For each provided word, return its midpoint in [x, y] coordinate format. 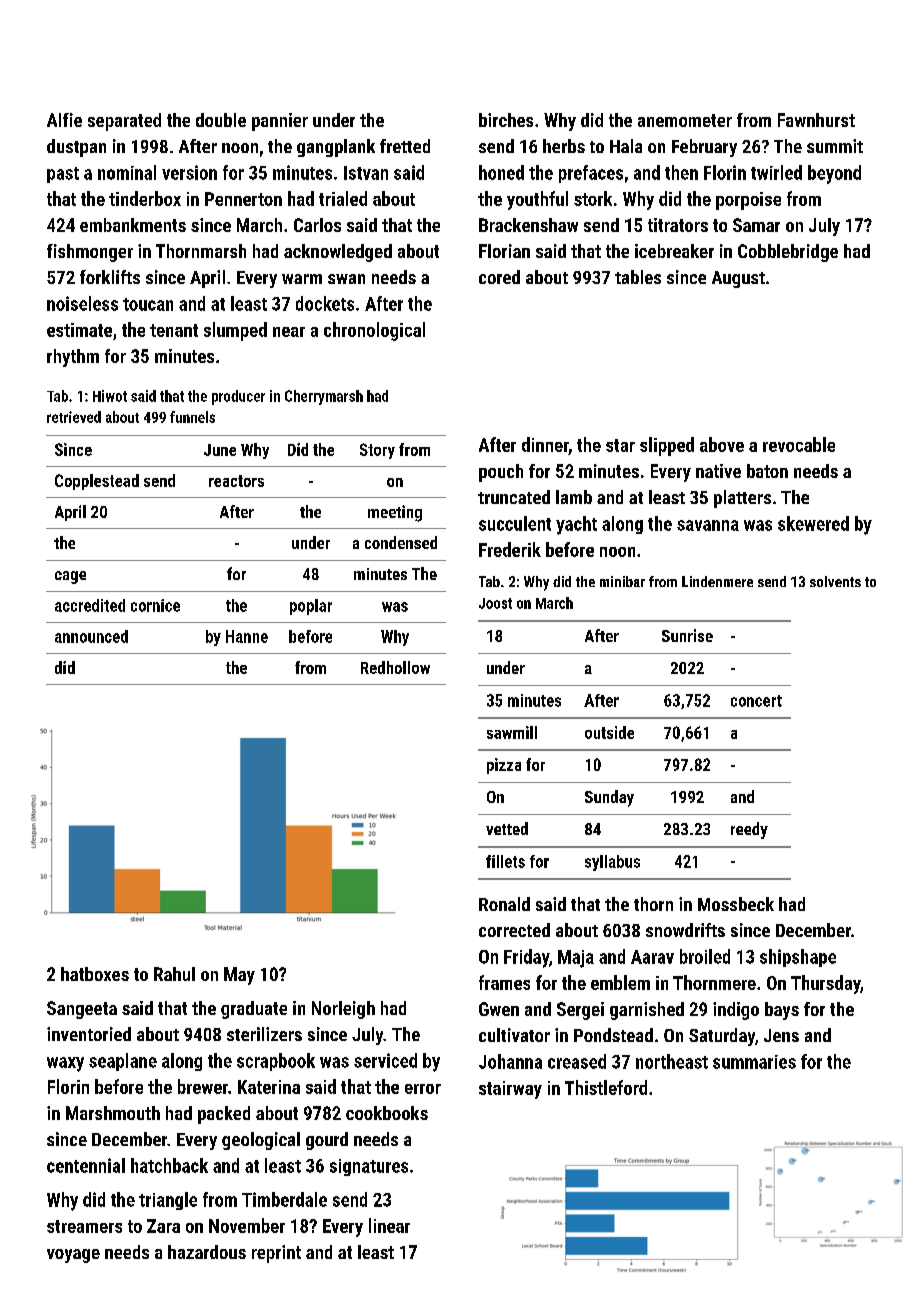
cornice [155, 605]
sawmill [512, 732]
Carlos [317, 225]
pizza [504, 766]
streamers [84, 1226]
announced [91, 636]
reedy [749, 830]
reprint [276, 1254]
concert [756, 701]
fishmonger [90, 253]
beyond [834, 174]
